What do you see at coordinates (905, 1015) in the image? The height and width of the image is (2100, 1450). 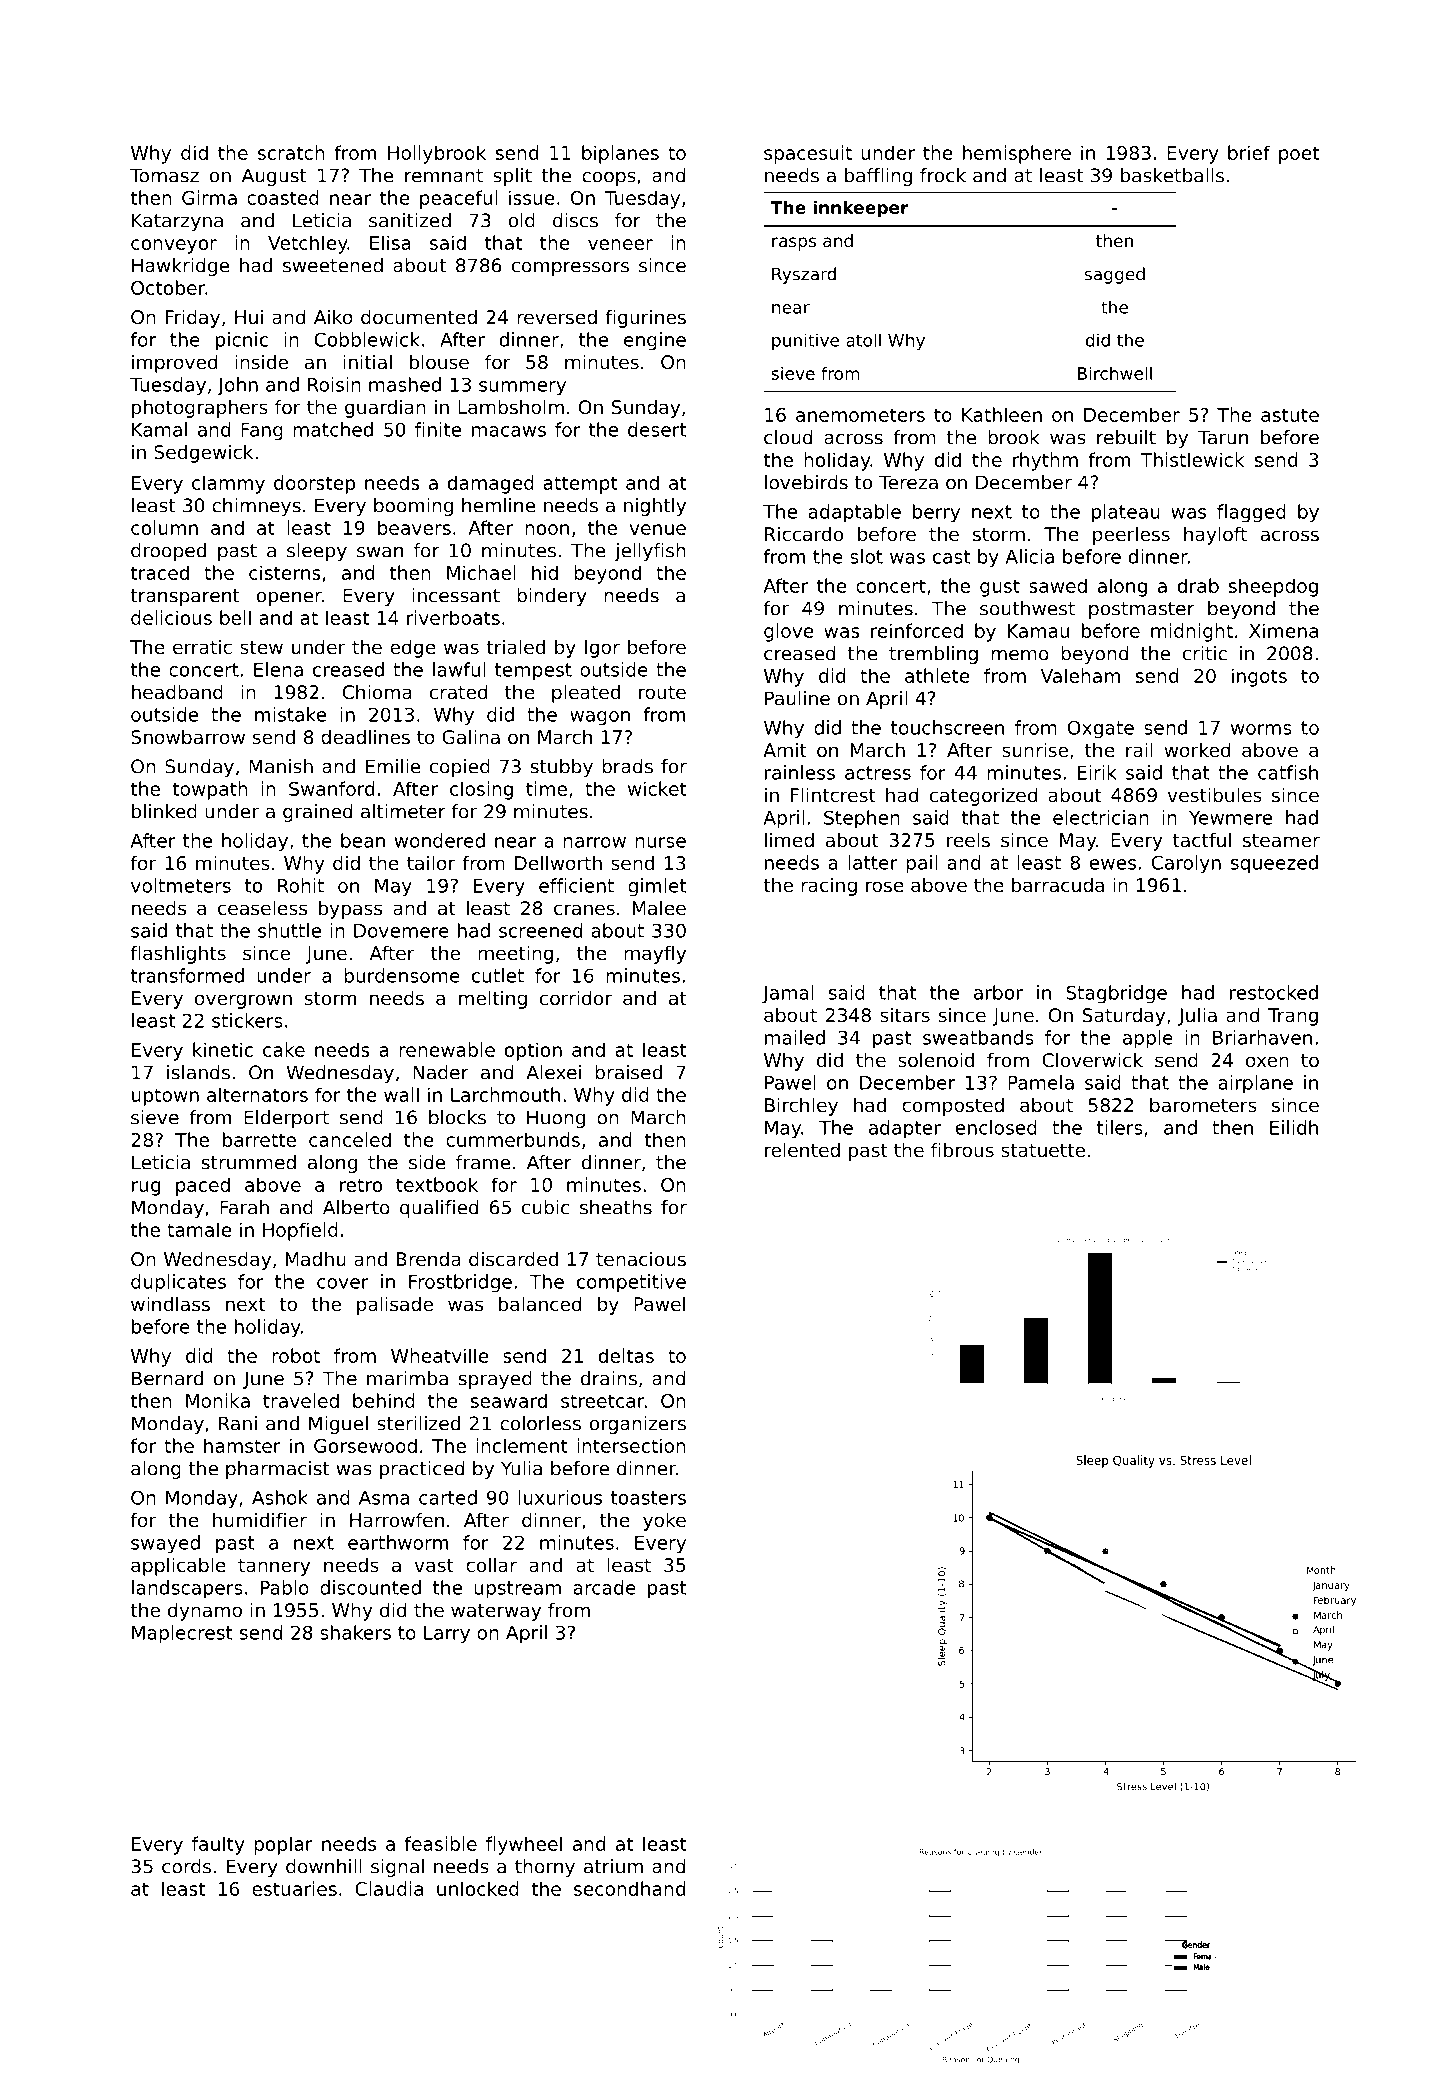 I see `sitars` at bounding box center [905, 1015].
